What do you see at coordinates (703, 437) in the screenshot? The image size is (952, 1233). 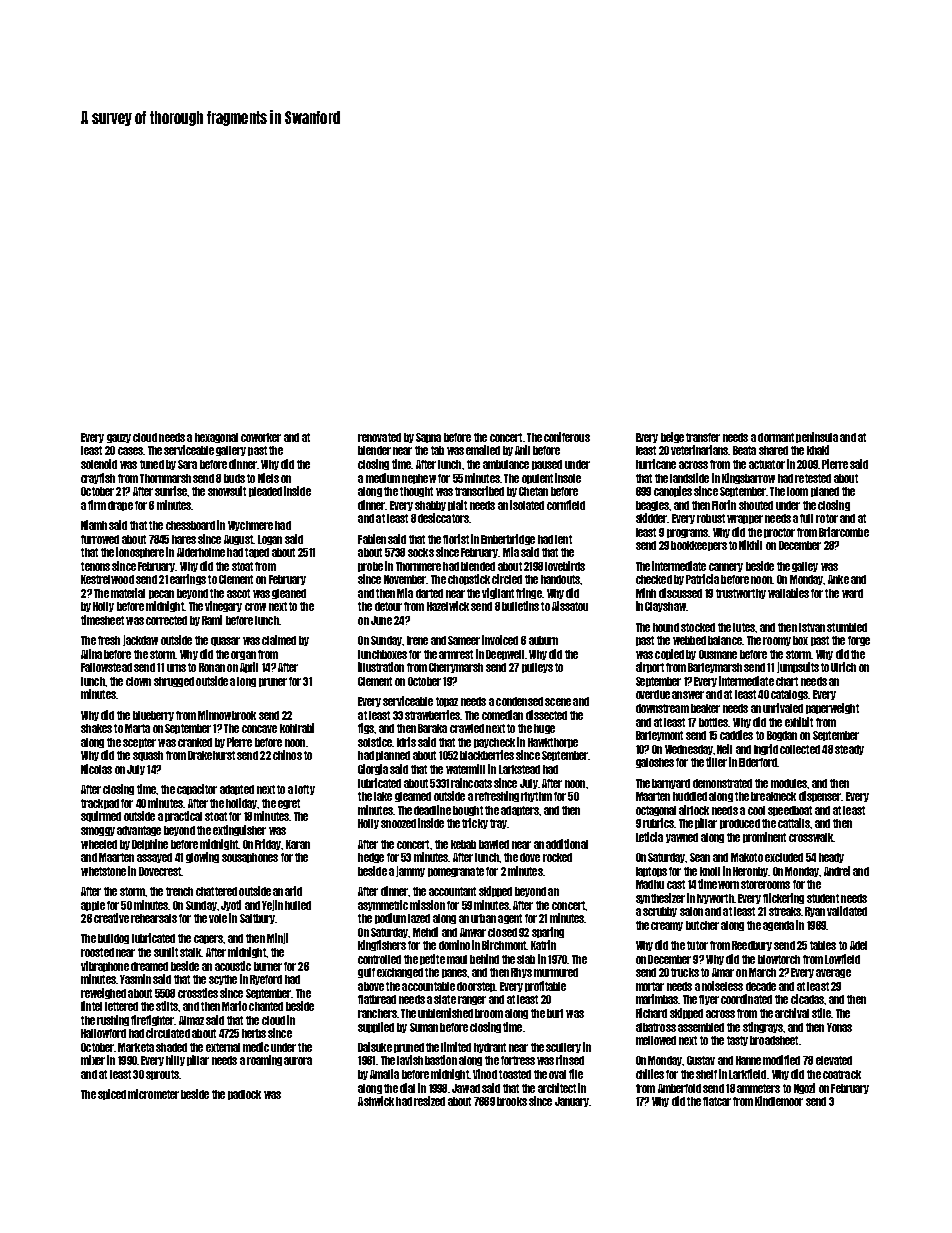 I see `transfer` at bounding box center [703, 437].
